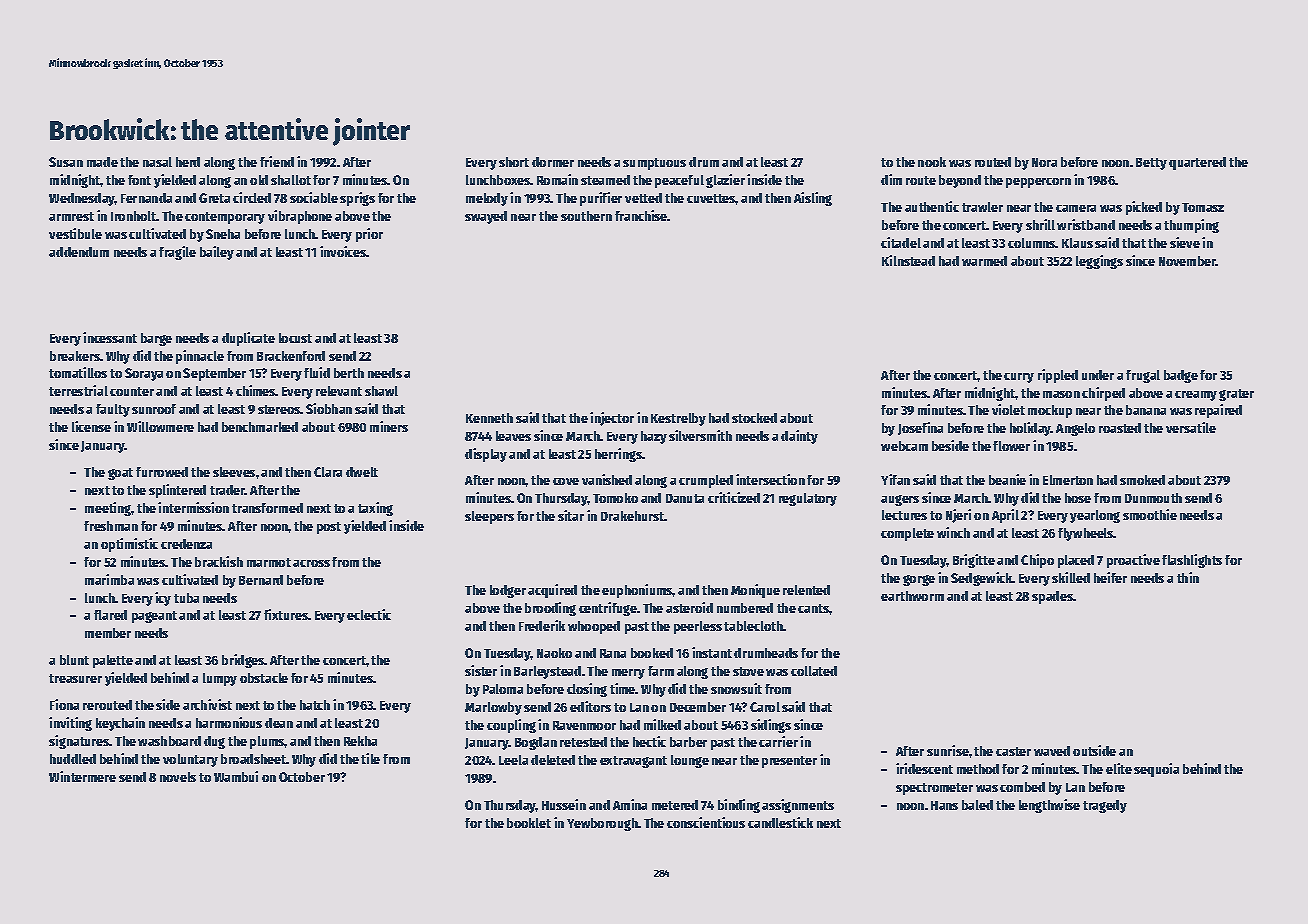 This screenshot has height=924, width=1308. Describe the element at coordinates (369, 235) in the screenshot. I see `prior` at that location.
